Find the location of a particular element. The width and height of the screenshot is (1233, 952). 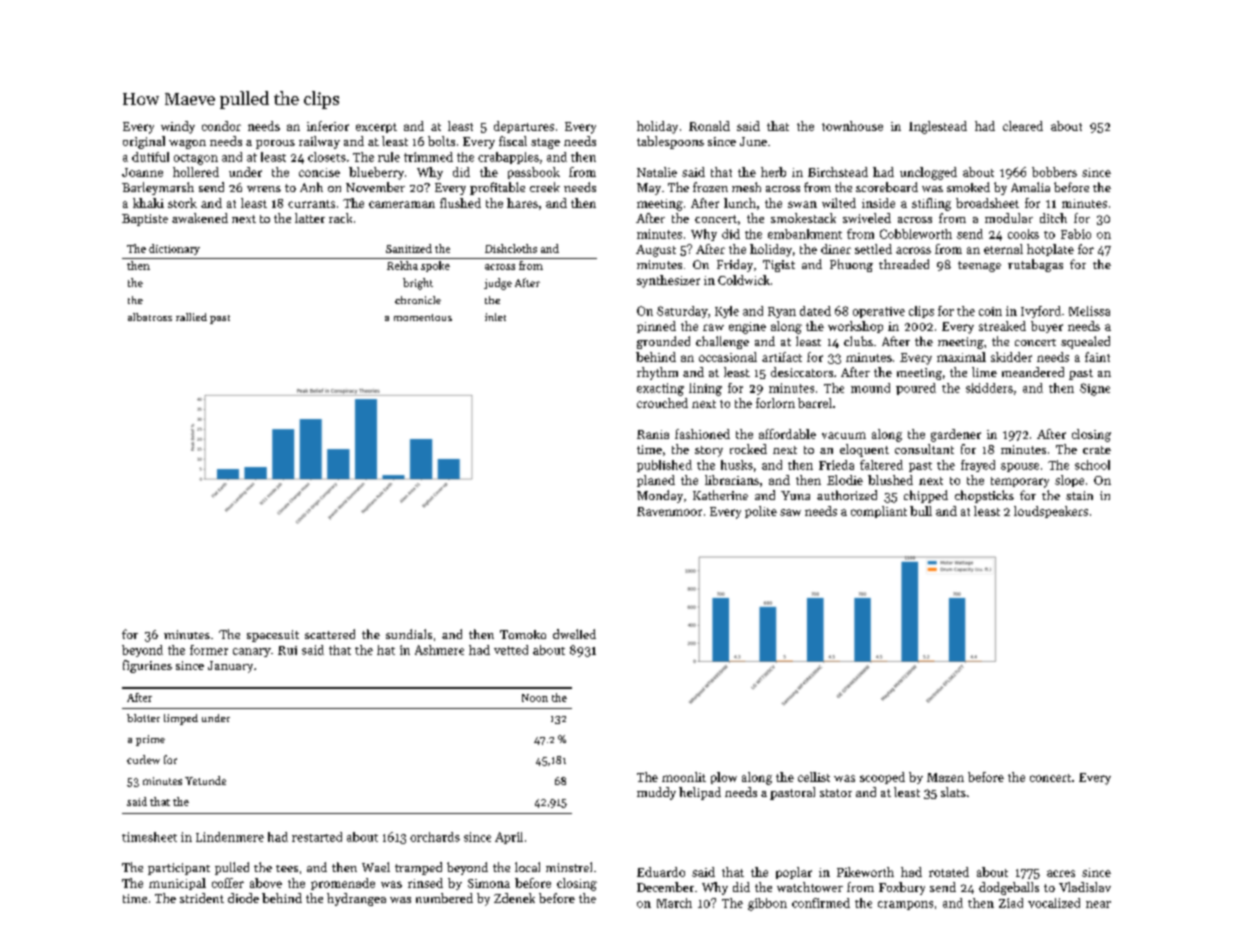

Noon is located at coordinates (535, 698).
